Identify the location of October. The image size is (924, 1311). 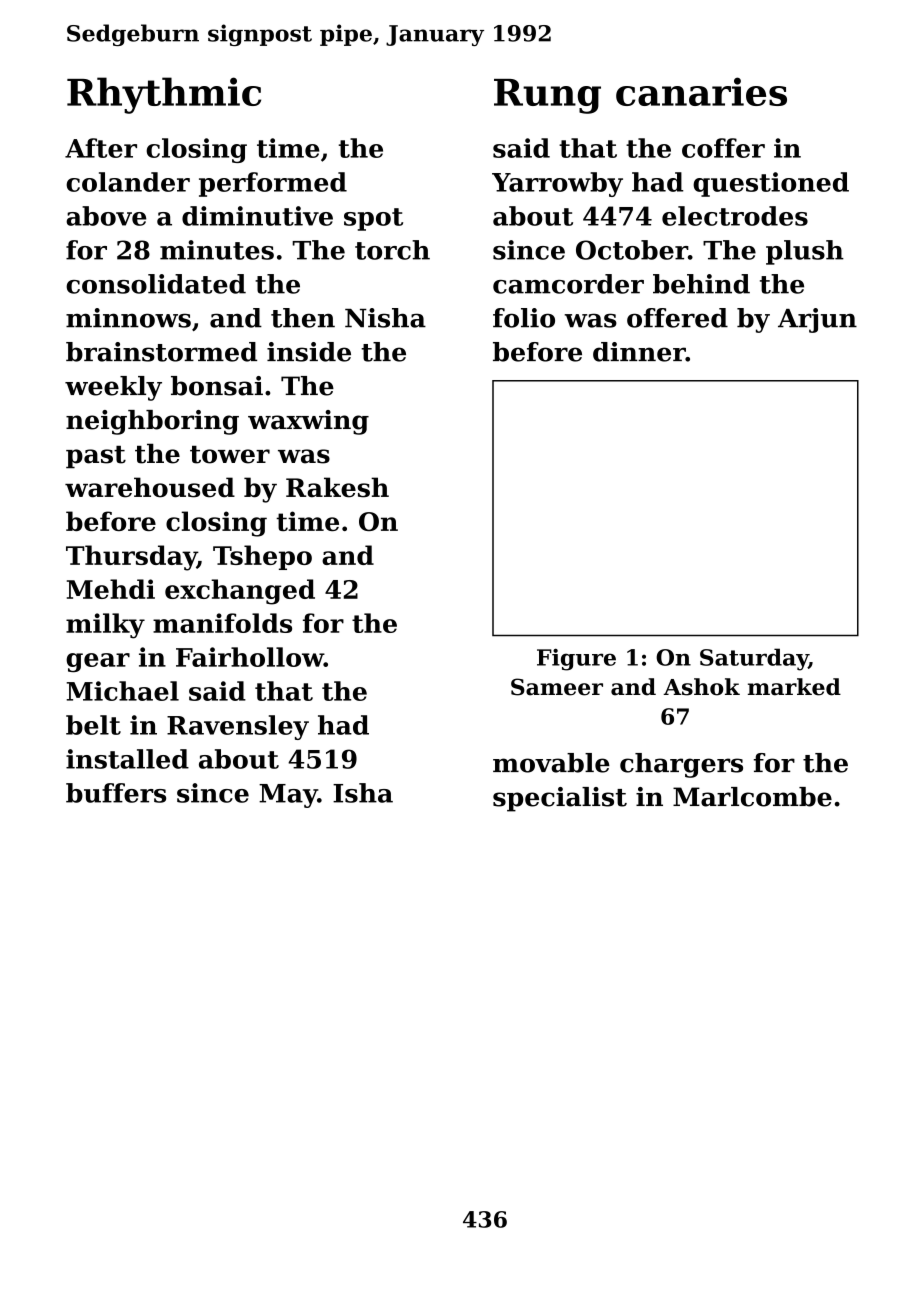
(632, 250).
